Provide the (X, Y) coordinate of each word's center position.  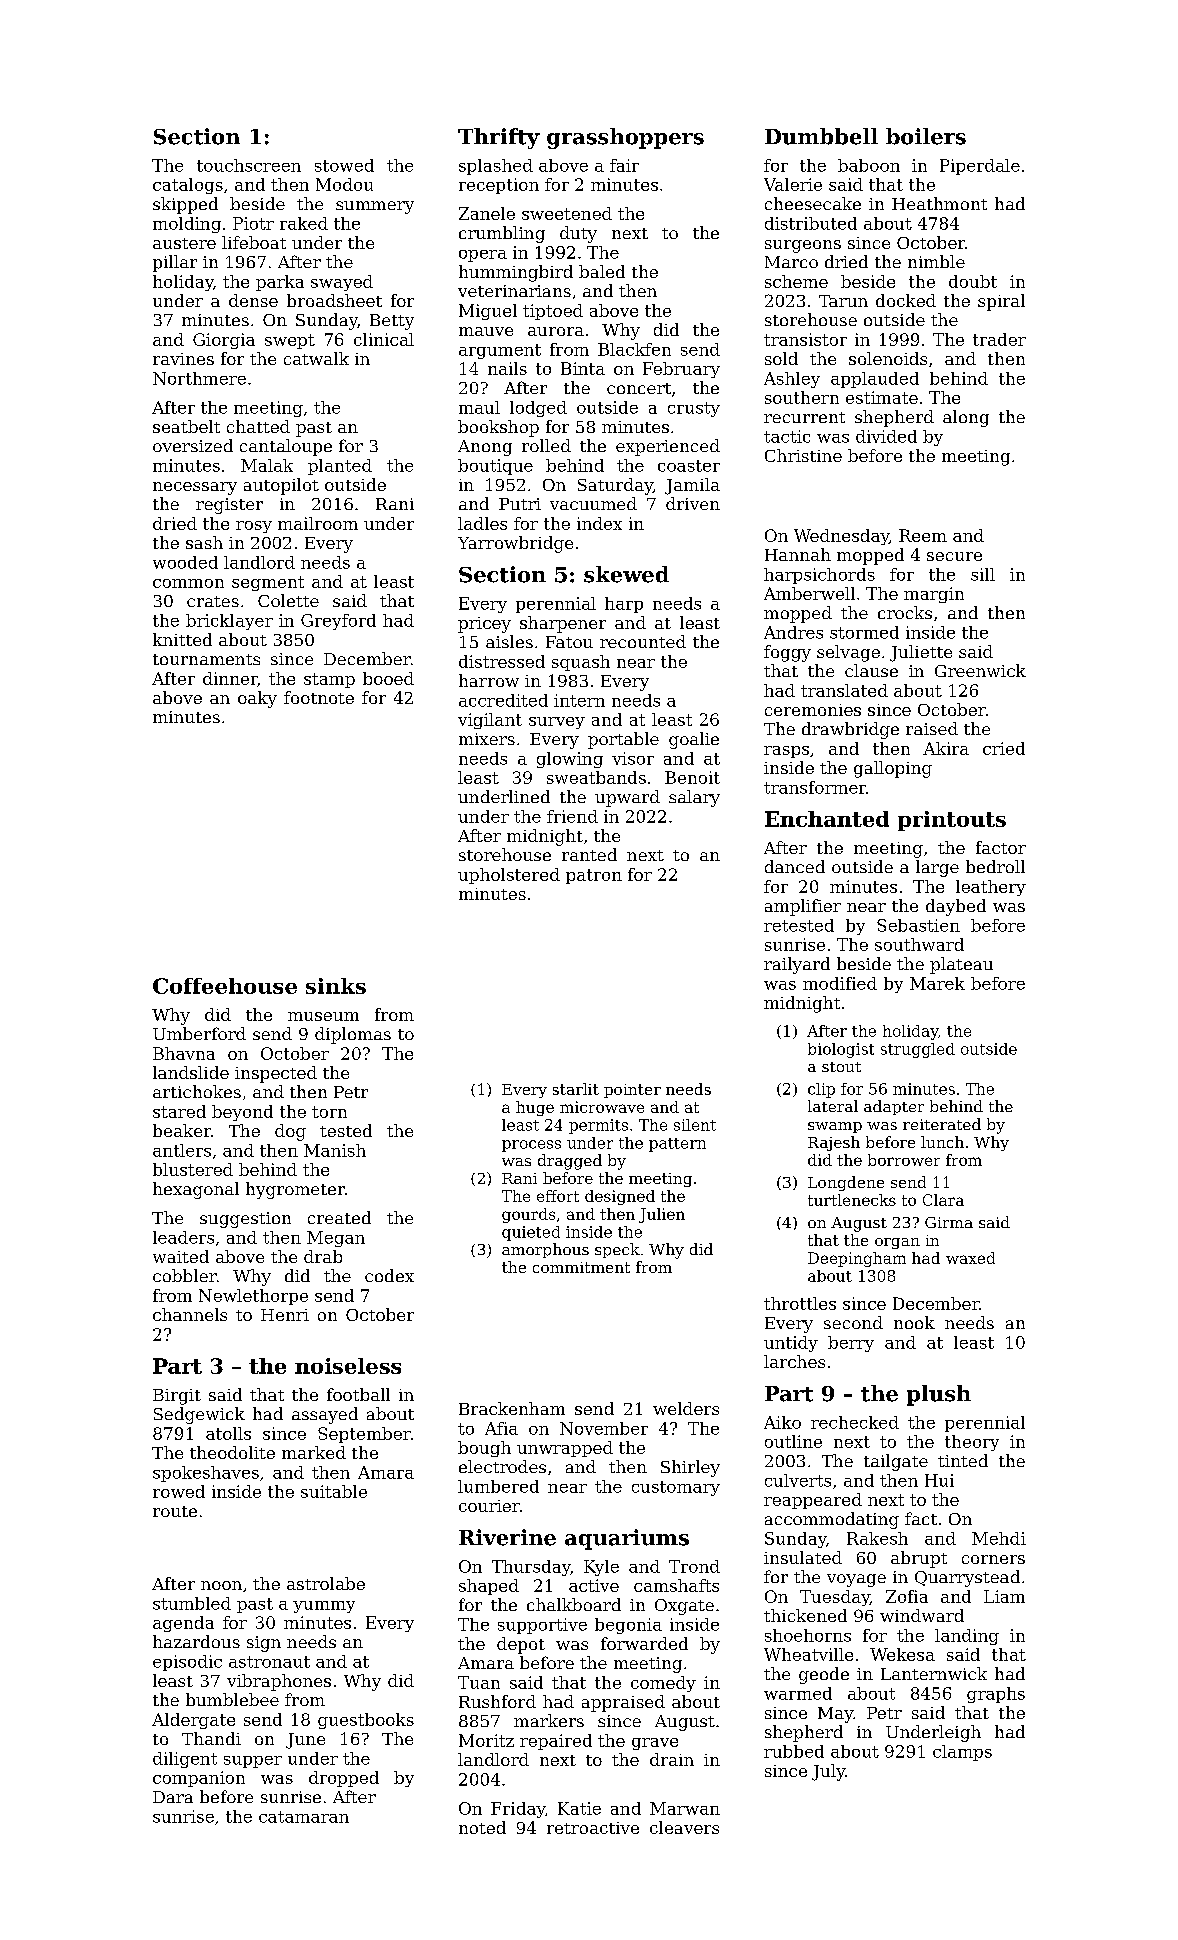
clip (821, 1090)
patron (594, 876)
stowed (344, 165)
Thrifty (499, 138)
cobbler (185, 1275)
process (531, 1146)
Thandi (211, 1738)
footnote (319, 697)
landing (967, 1637)
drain (672, 1759)
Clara (943, 1200)
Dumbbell (821, 136)
